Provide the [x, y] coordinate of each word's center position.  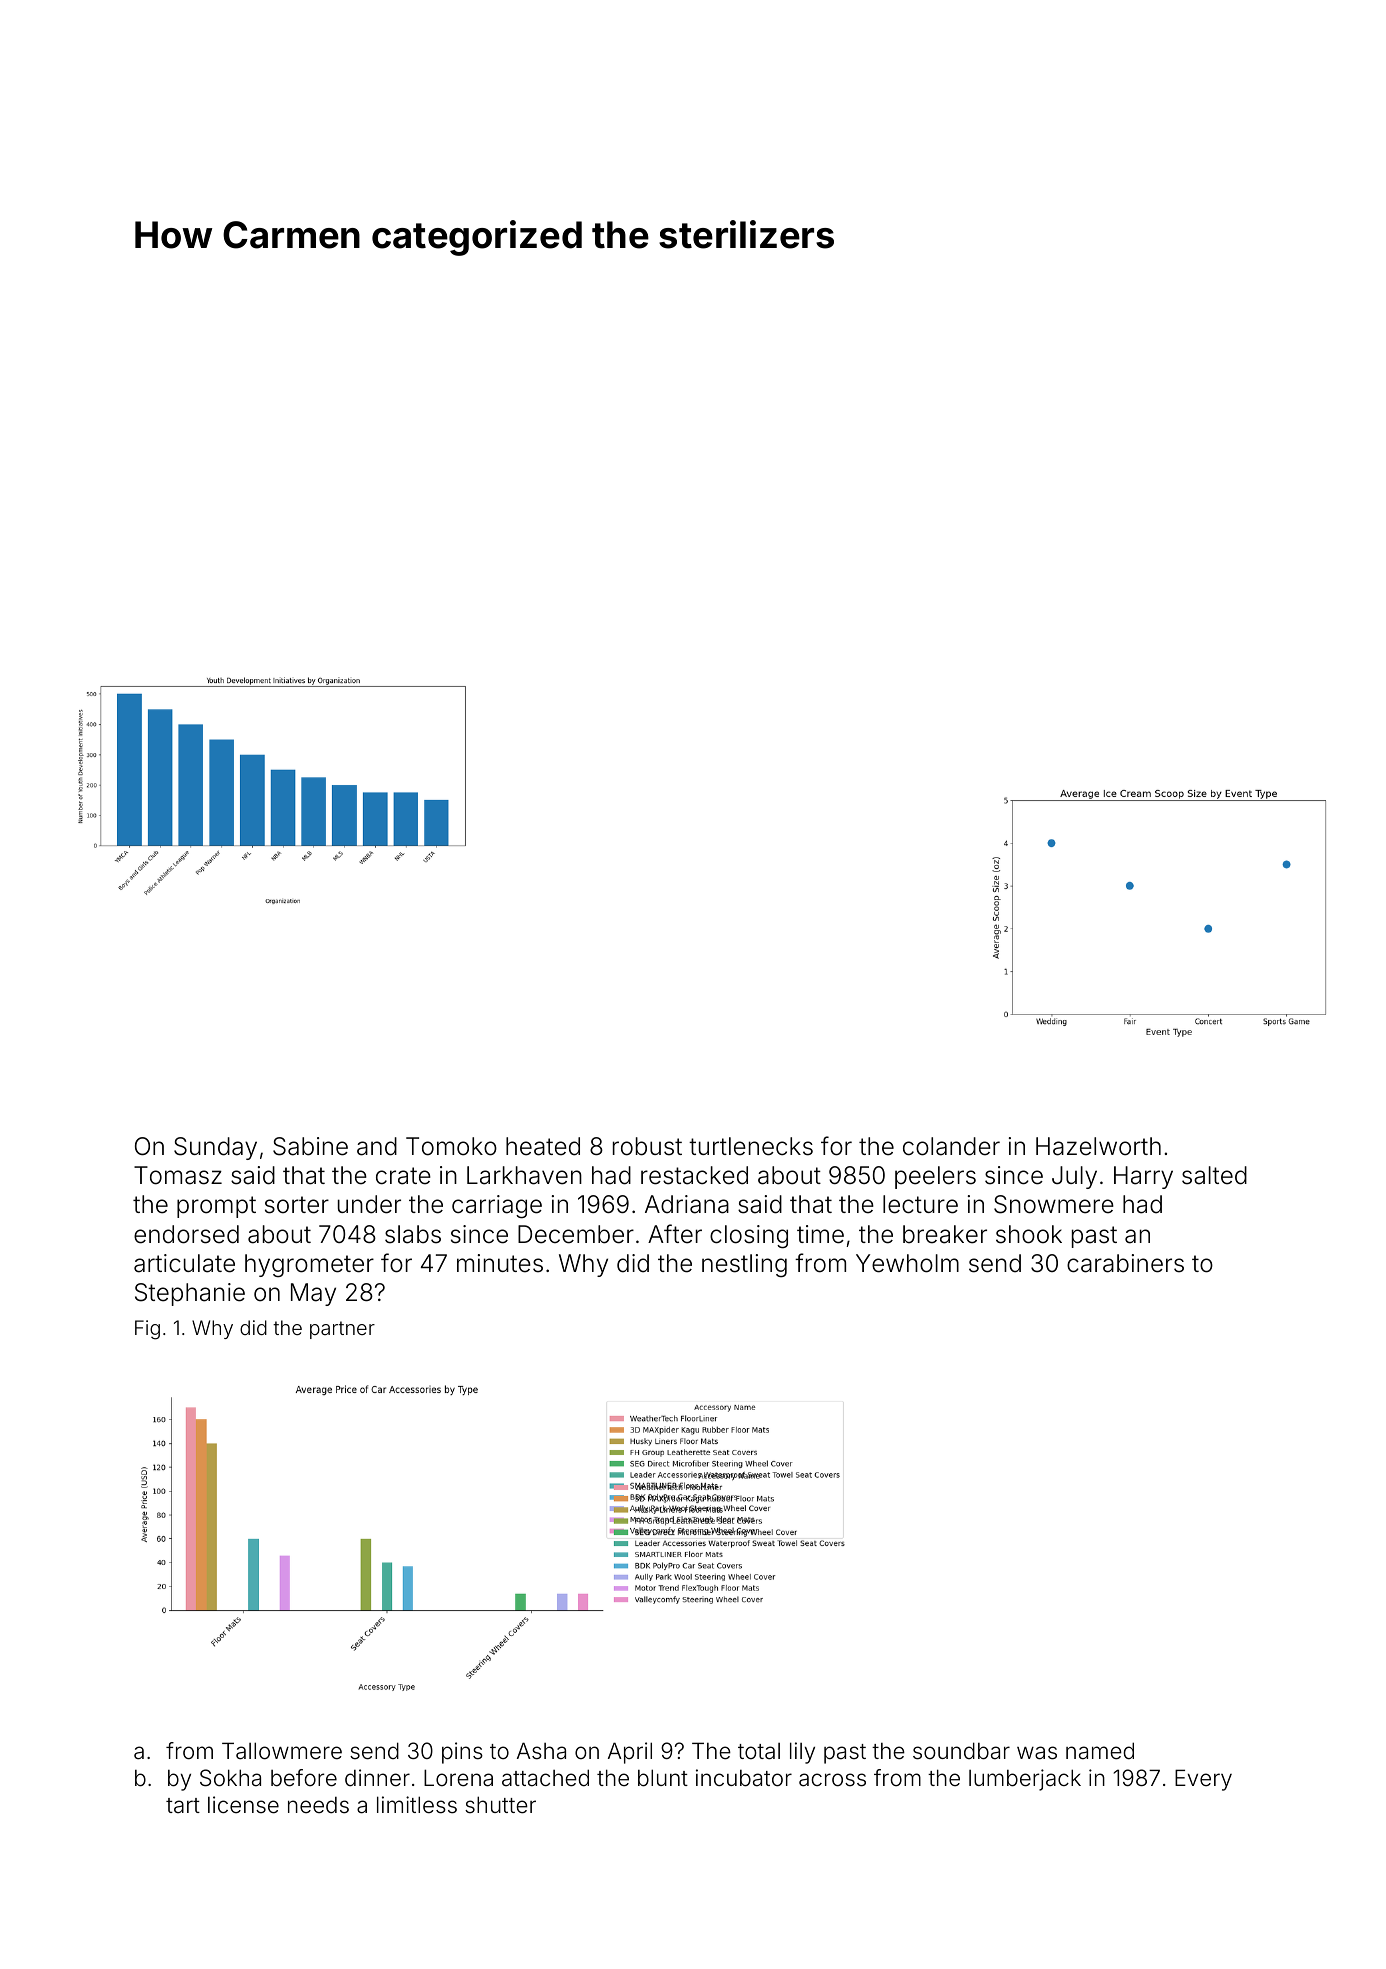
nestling [744, 1265]
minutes [500, 1263]
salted [1214, 1175]
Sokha [230, 1778]
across [832, 1780]
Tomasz [178, 1175]
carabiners [1125, 1263]
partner [342, 1330]
